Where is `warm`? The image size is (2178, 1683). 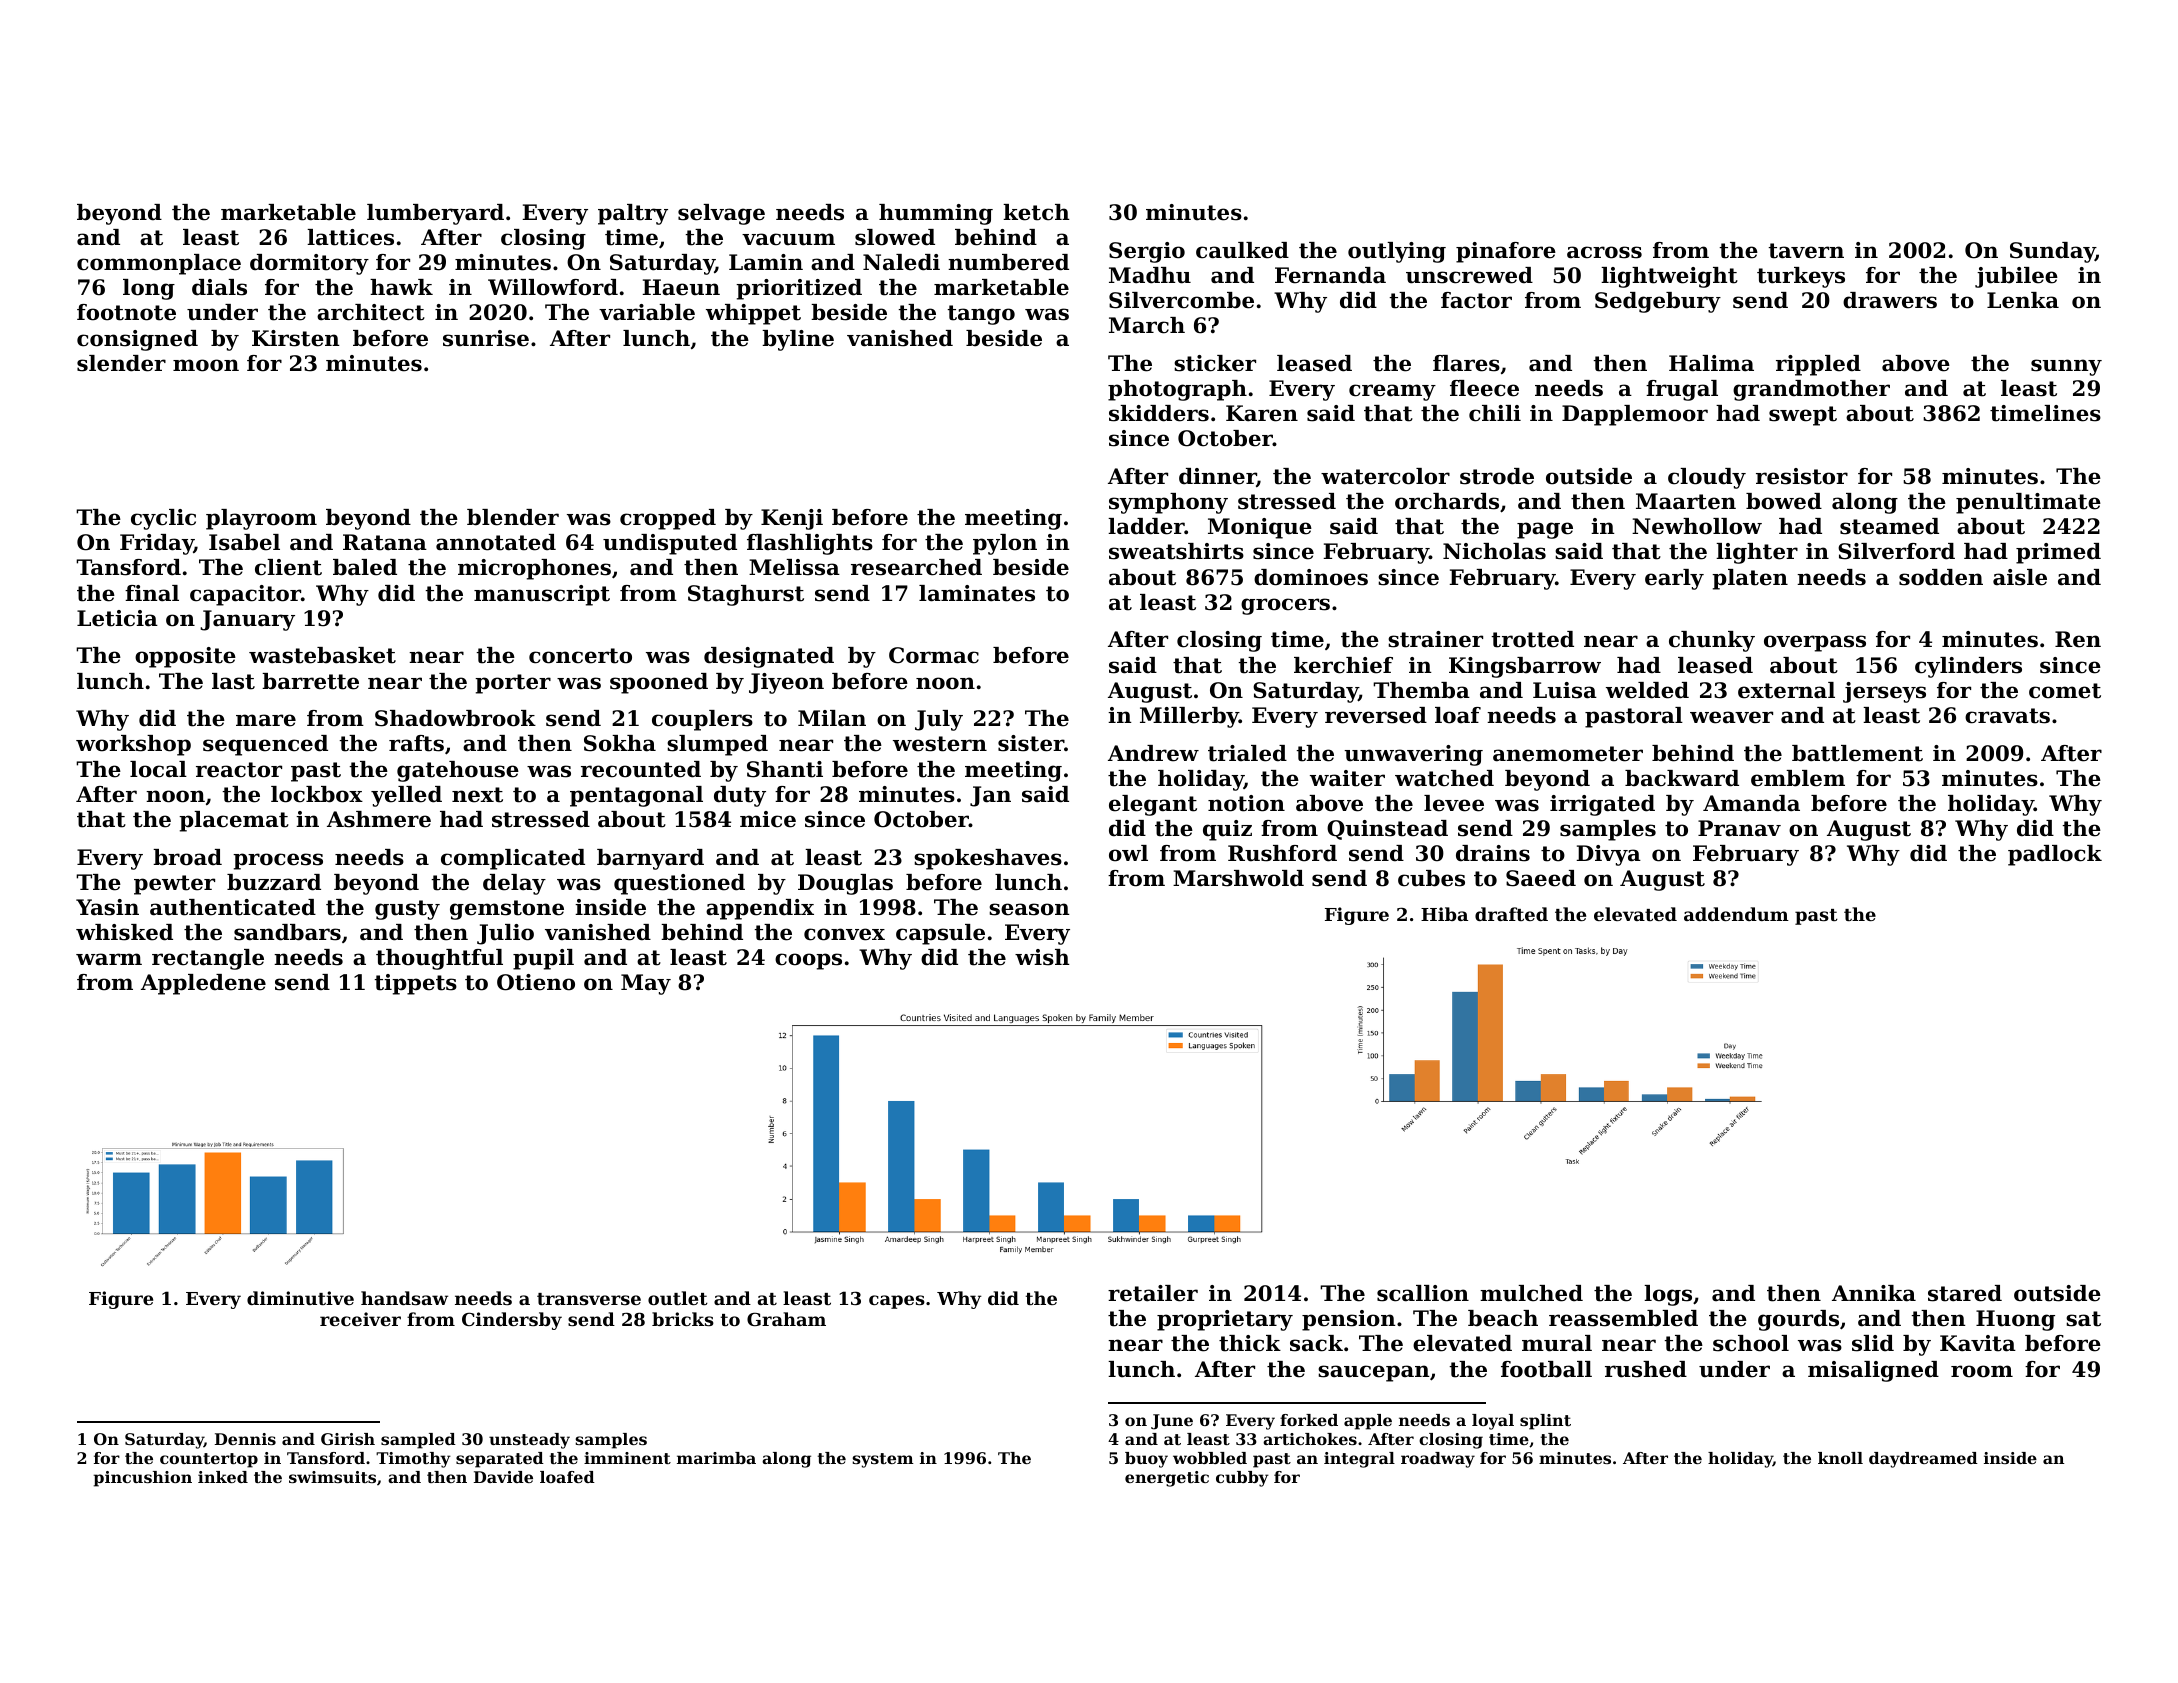 warm is located at coordinates (109, 959).
